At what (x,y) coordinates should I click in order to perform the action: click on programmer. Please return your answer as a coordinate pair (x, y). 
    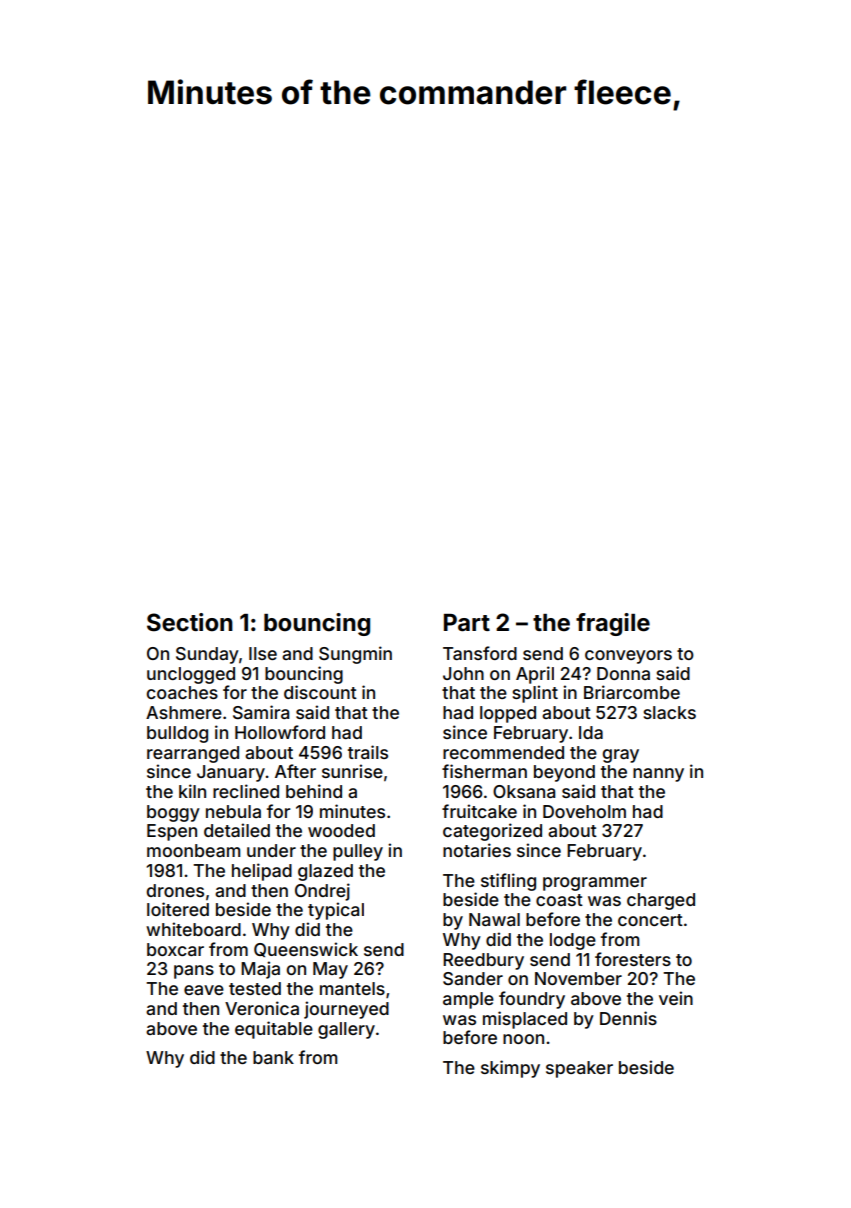
    Looking at the image, I should click on (595, 884).
